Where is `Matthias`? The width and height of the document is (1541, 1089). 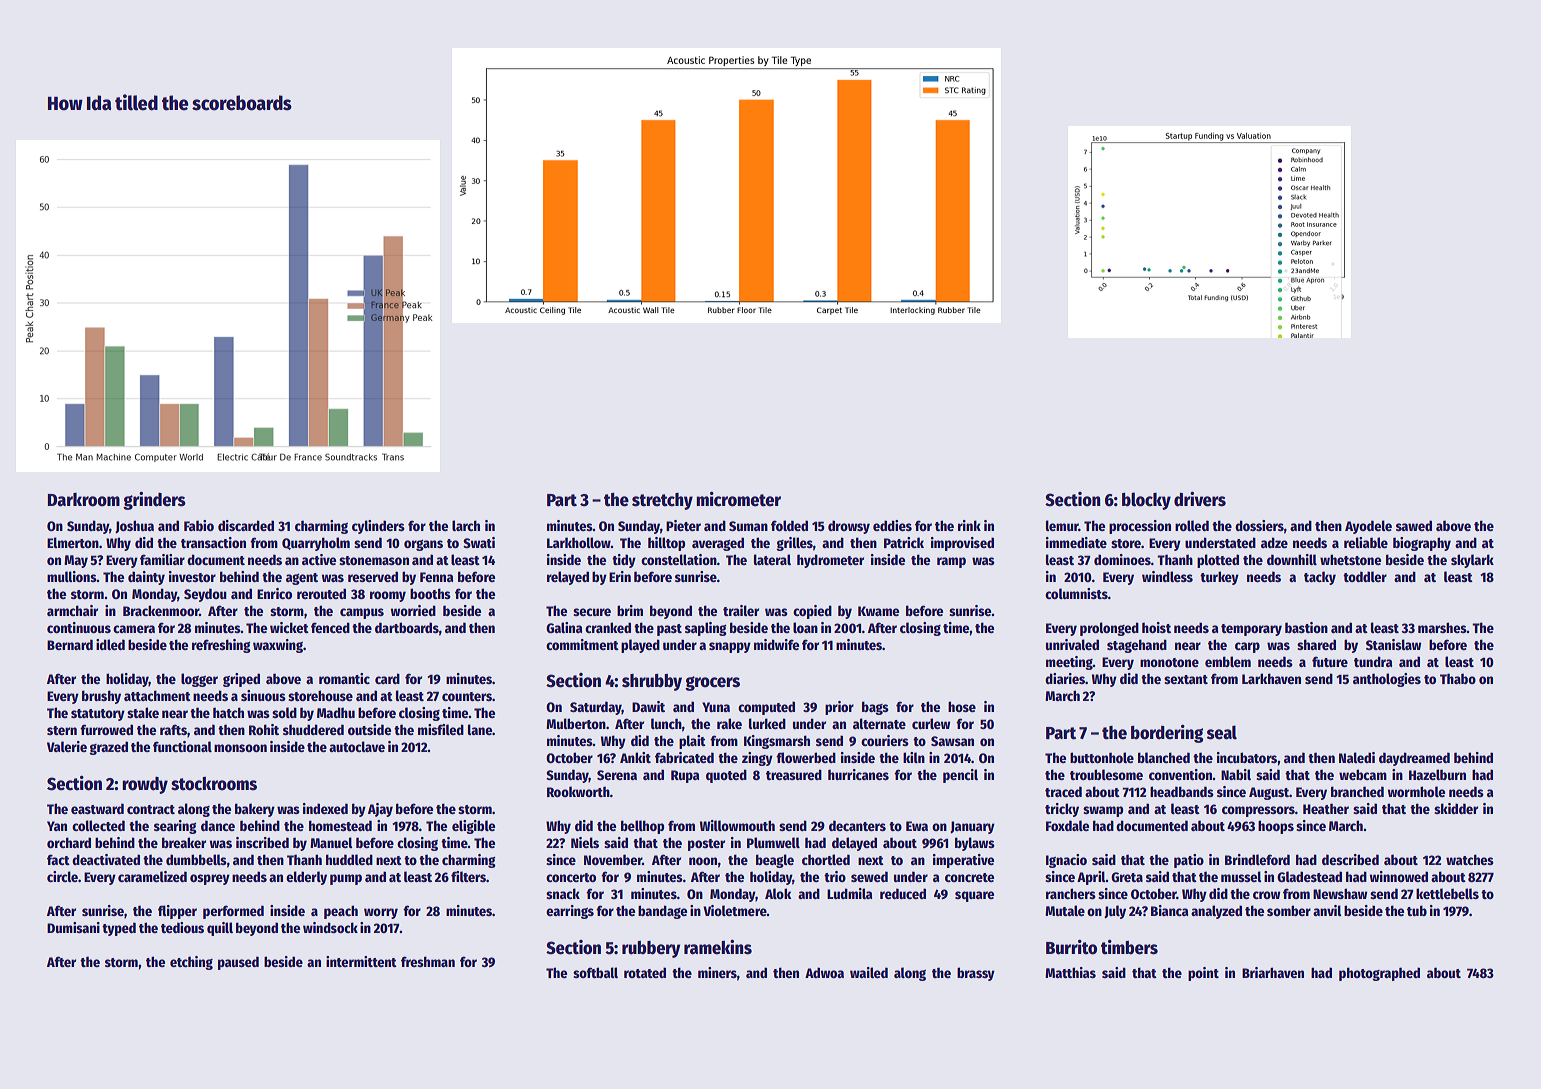 Matthias is located at coordinates (1070, 972).
